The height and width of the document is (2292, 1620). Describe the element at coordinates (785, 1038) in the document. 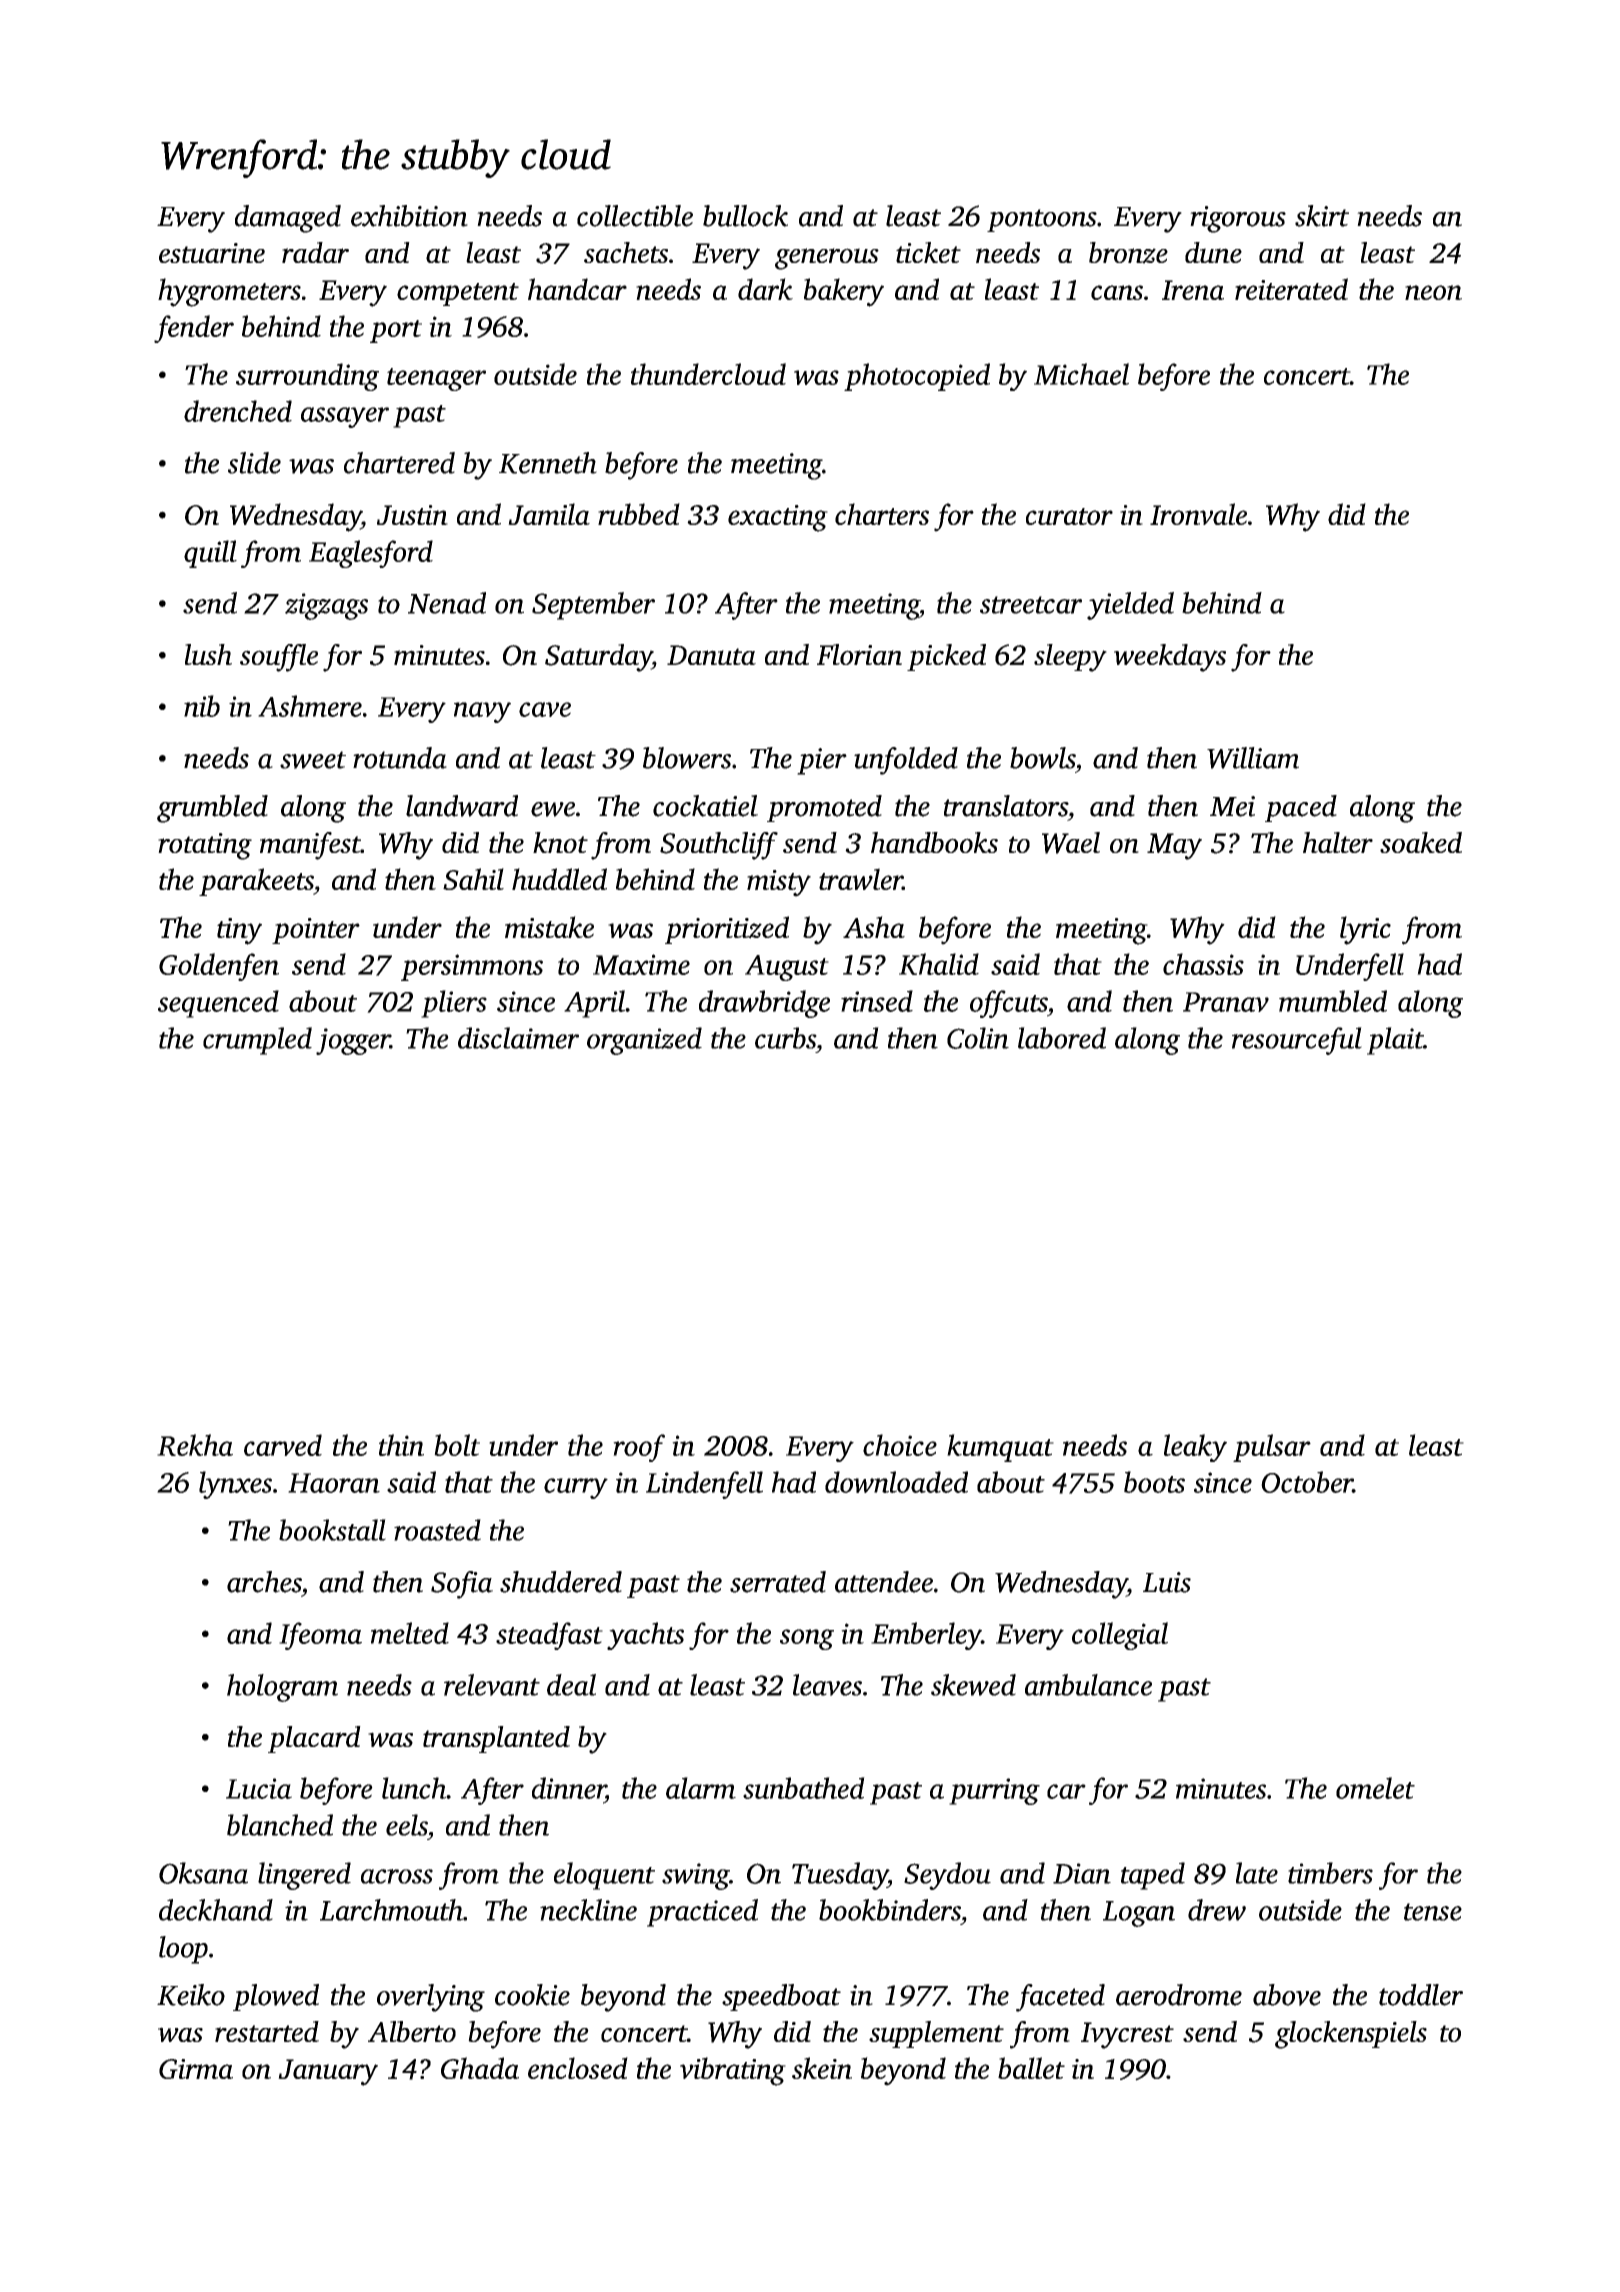

I see `curbs` at that location.
